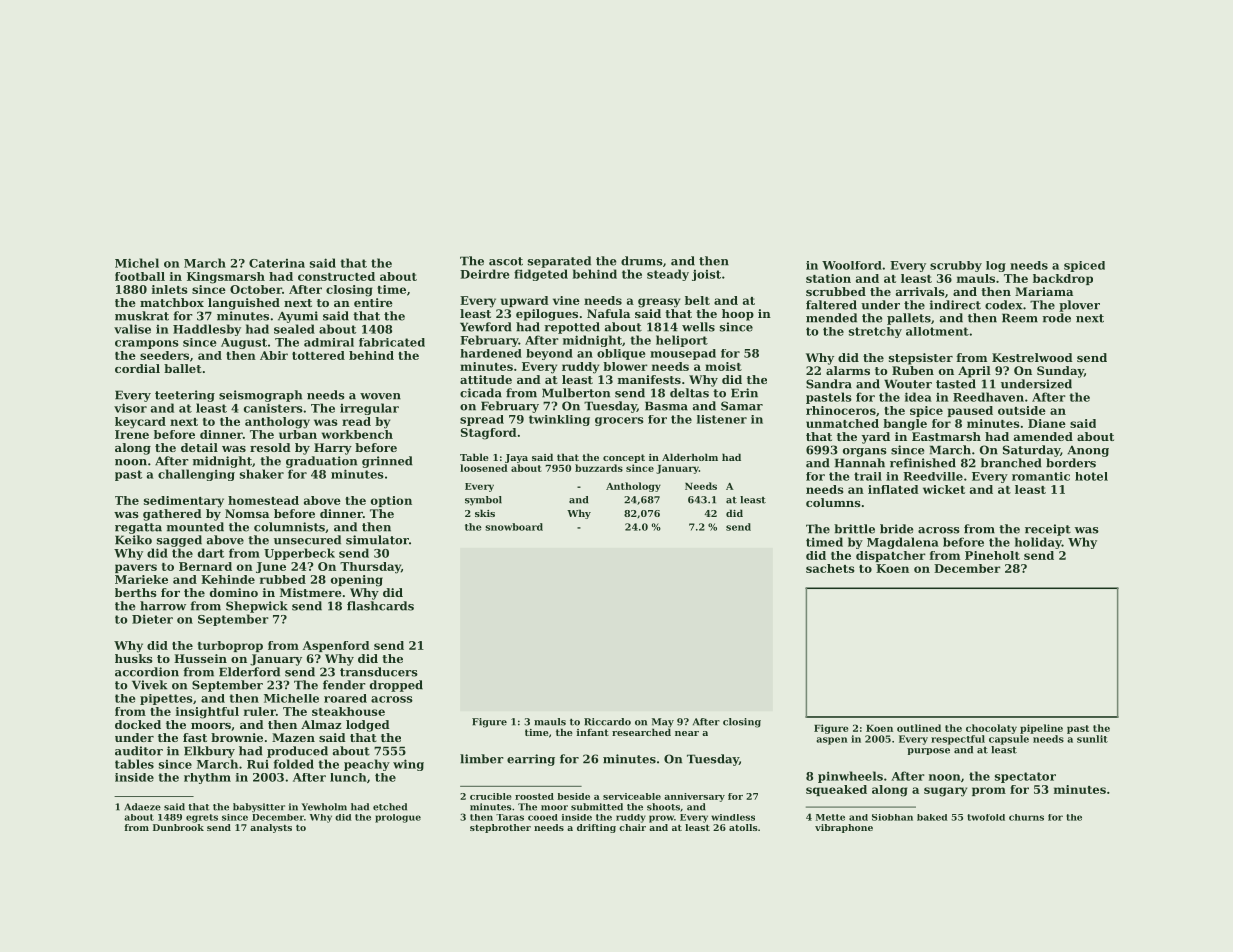 This screenshot has width=1233, height=952. Describe the element at coordinates (136, 592) in the screenshot. I see `berths` at that location.
